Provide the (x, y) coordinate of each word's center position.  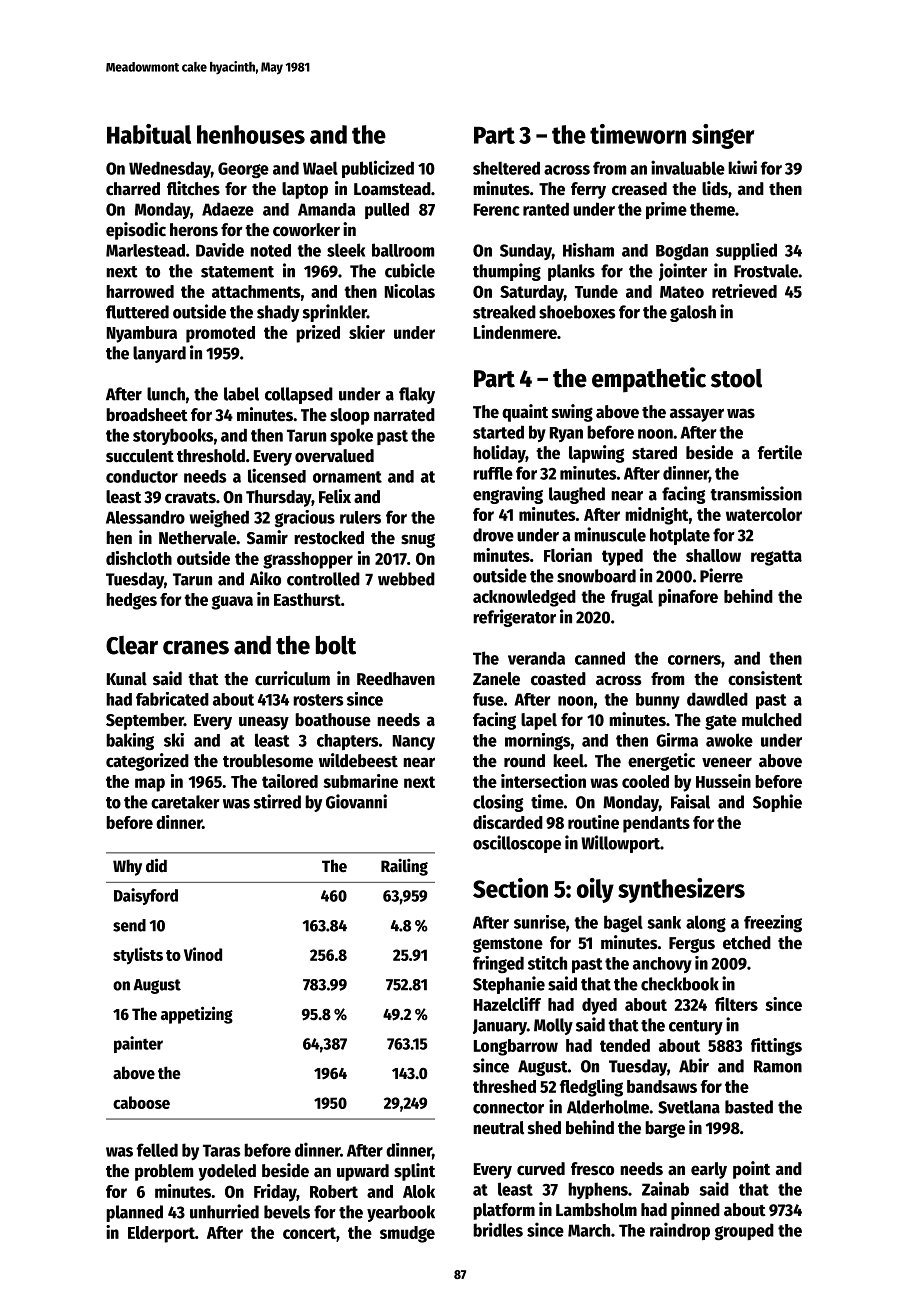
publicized (378, 169)
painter (138, 1044)
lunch (166, 394)
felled (157, 1150)
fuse (488, 699)
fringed (498, 965)
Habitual (149, 134)
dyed (599, 1006)
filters (736, 1004)
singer (723, 136)
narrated (404, 415)
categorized (147, 762)
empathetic (649, 380)
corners (694, 660)
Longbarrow (516, 1047)
